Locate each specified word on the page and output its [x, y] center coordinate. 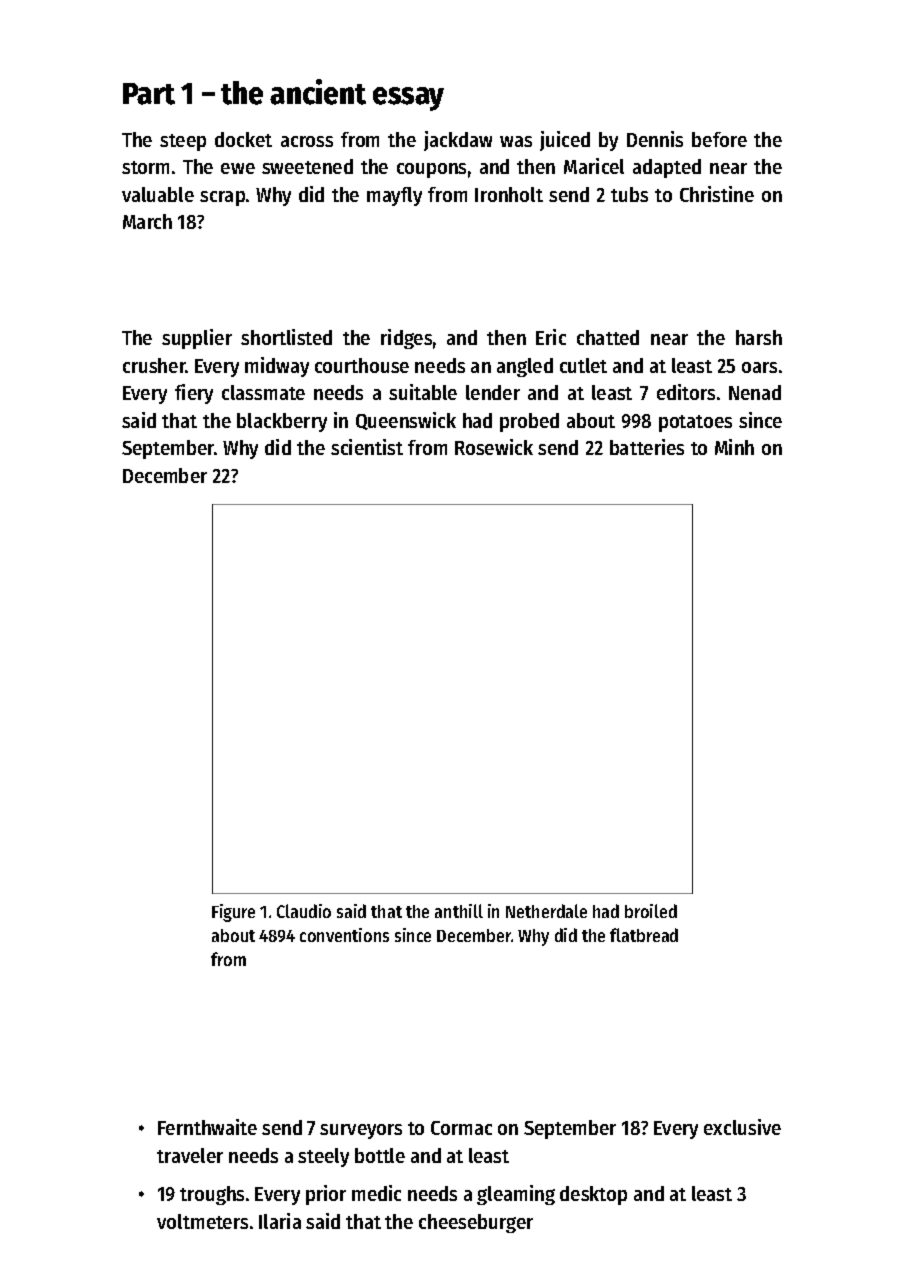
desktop [593, 1195]
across [307, 141]
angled [525, 367]
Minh [734, 447]
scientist [367, 447]
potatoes [695, 423]
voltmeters [202, 1221]
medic [376, 1193]
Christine [717, 194]
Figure [233, 913]
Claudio [304, 911]
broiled [651, 911]
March [147, 221]
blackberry [282, 422]
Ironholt [509, 194]
